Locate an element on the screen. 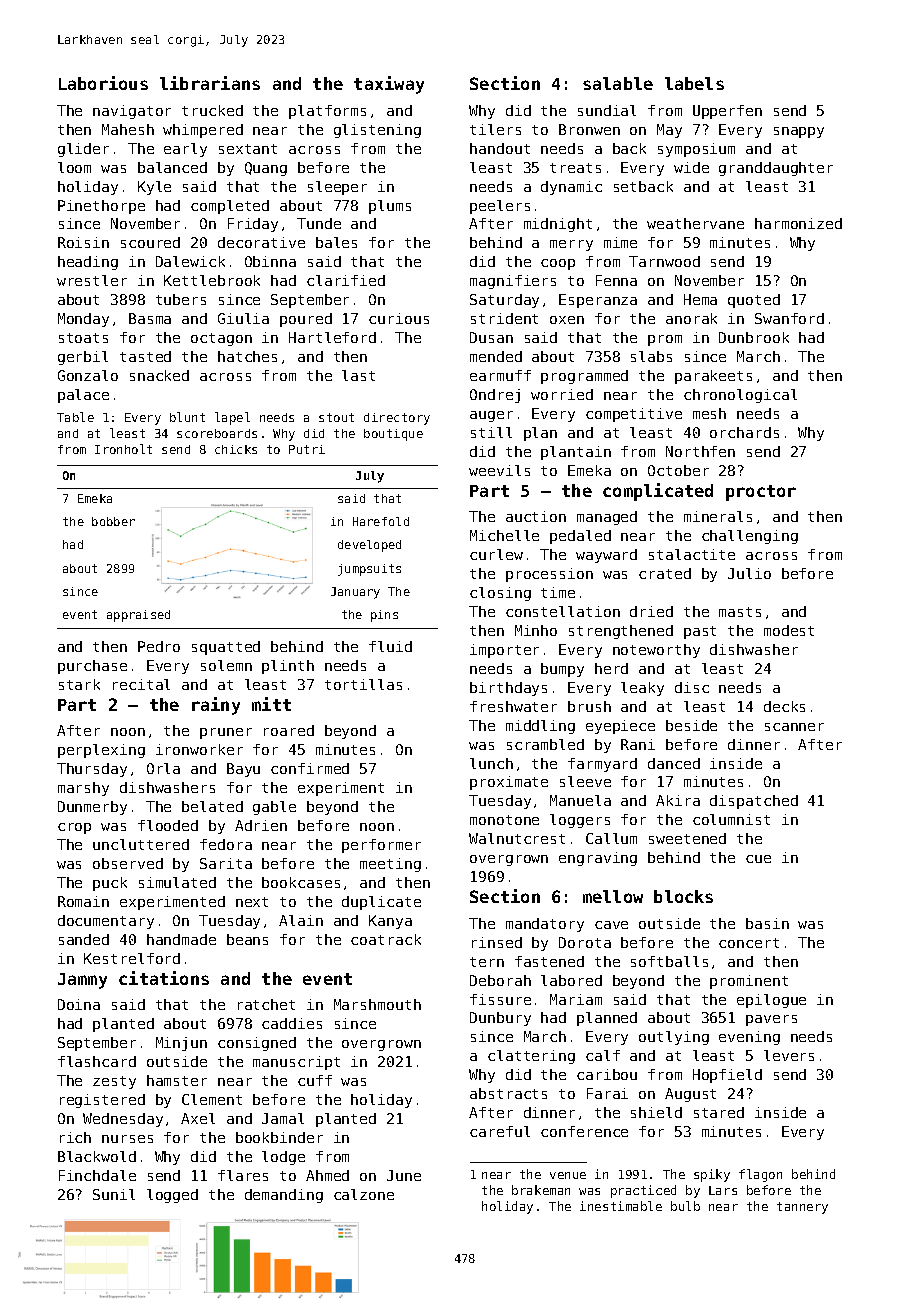 The width and height of the screenshot is (908, 1316). birthdays is located at coordinates (508, 689).
